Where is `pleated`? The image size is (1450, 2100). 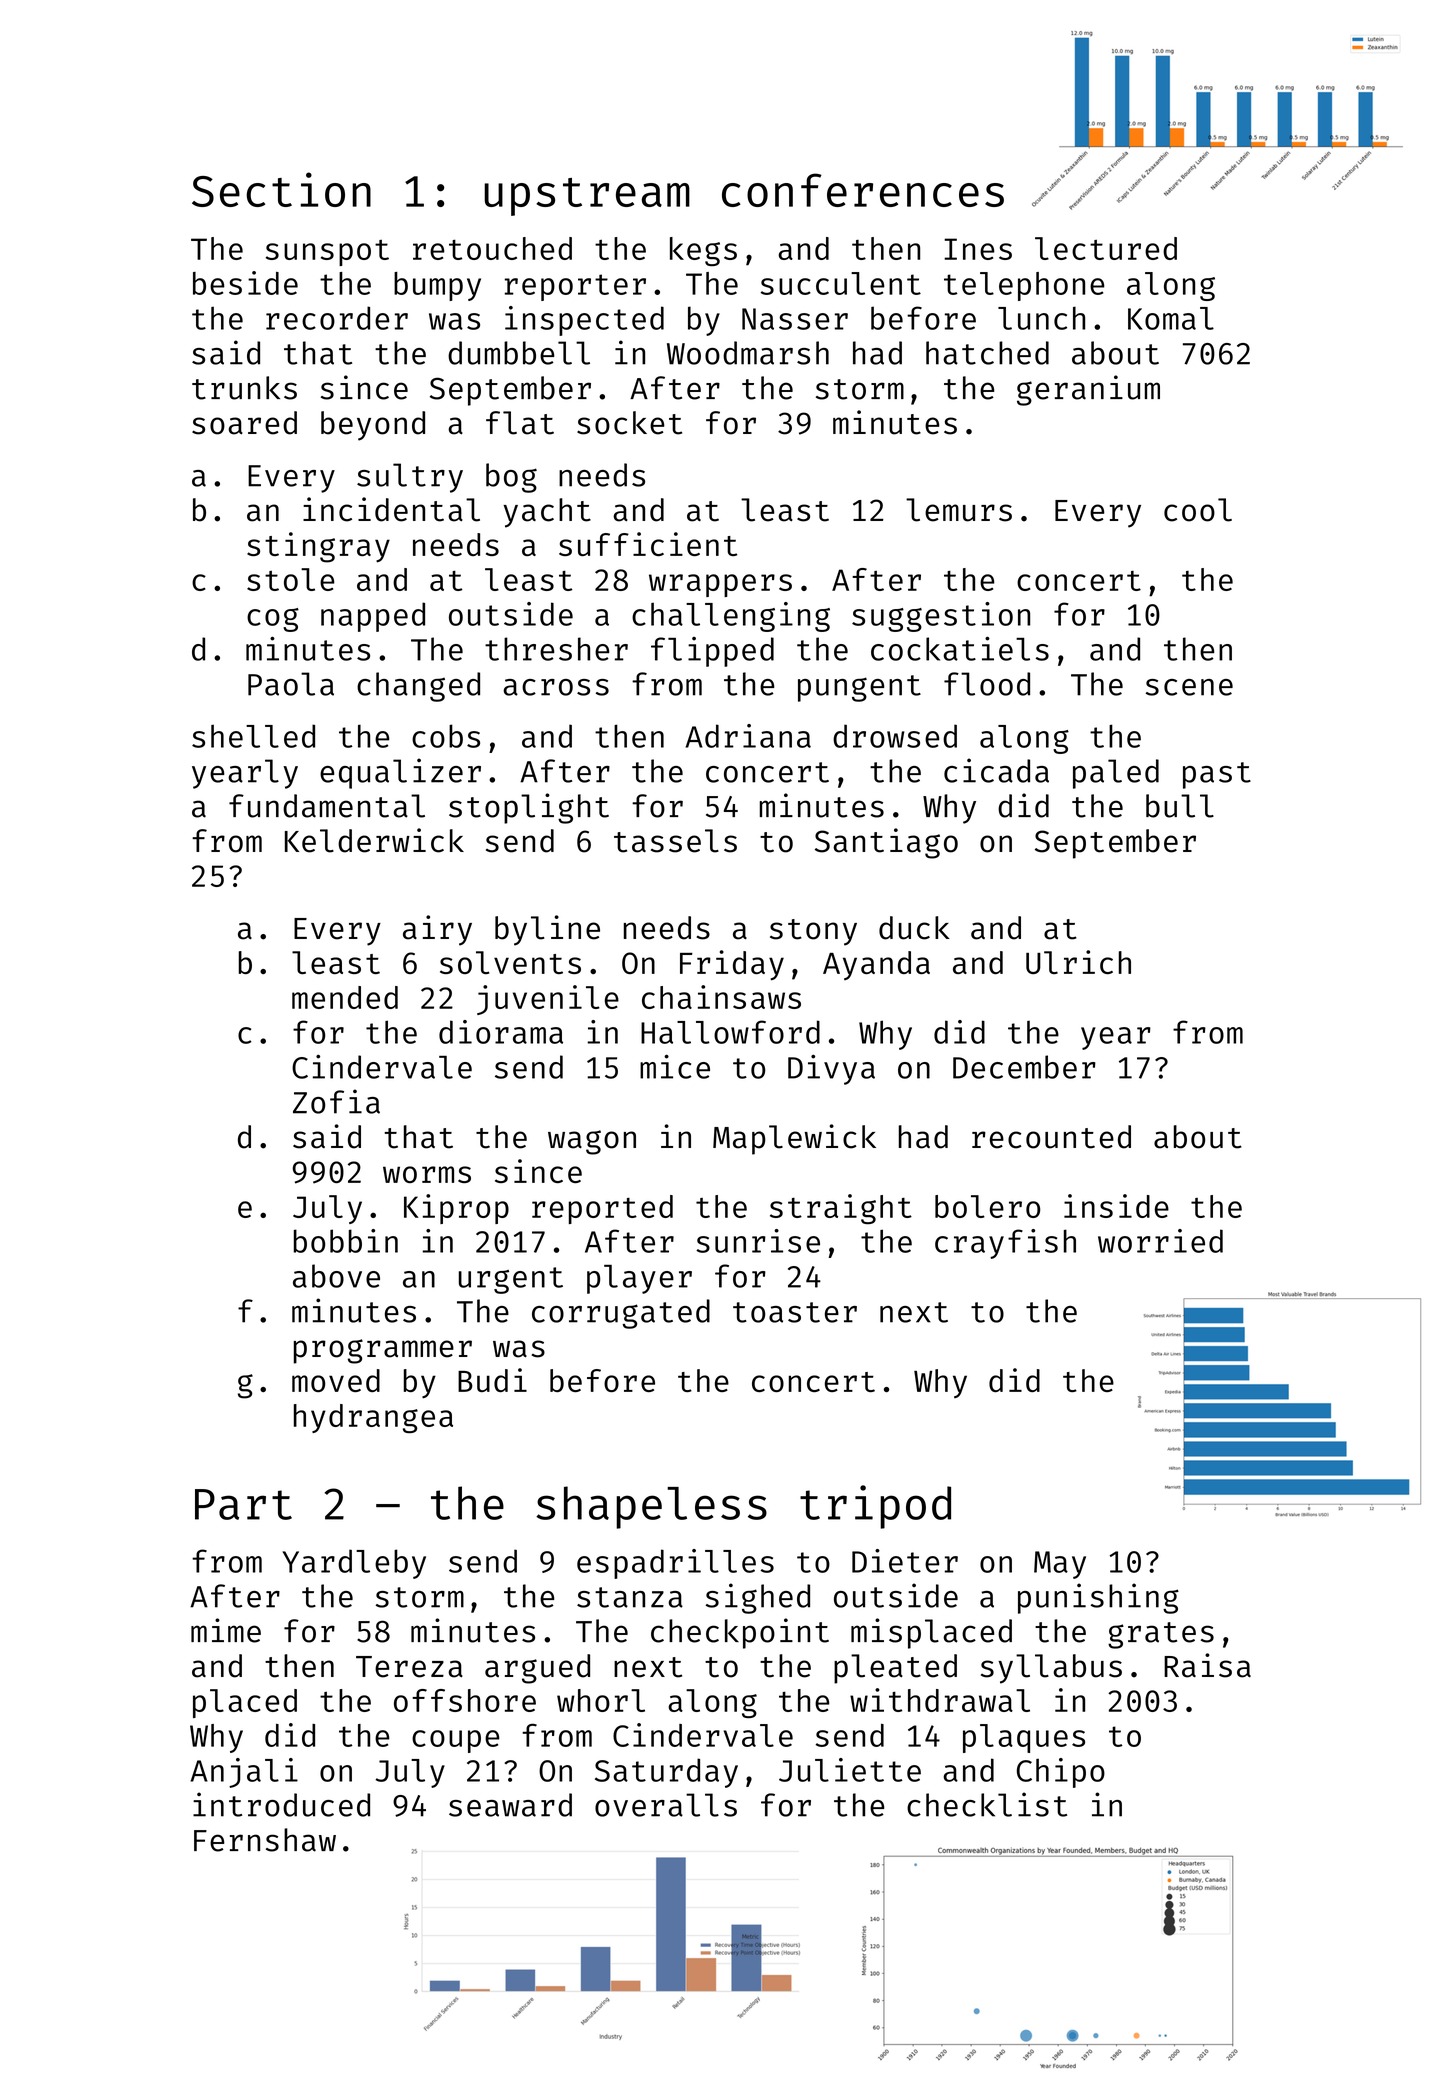 pleated is located at coordinates (895, 1669).
